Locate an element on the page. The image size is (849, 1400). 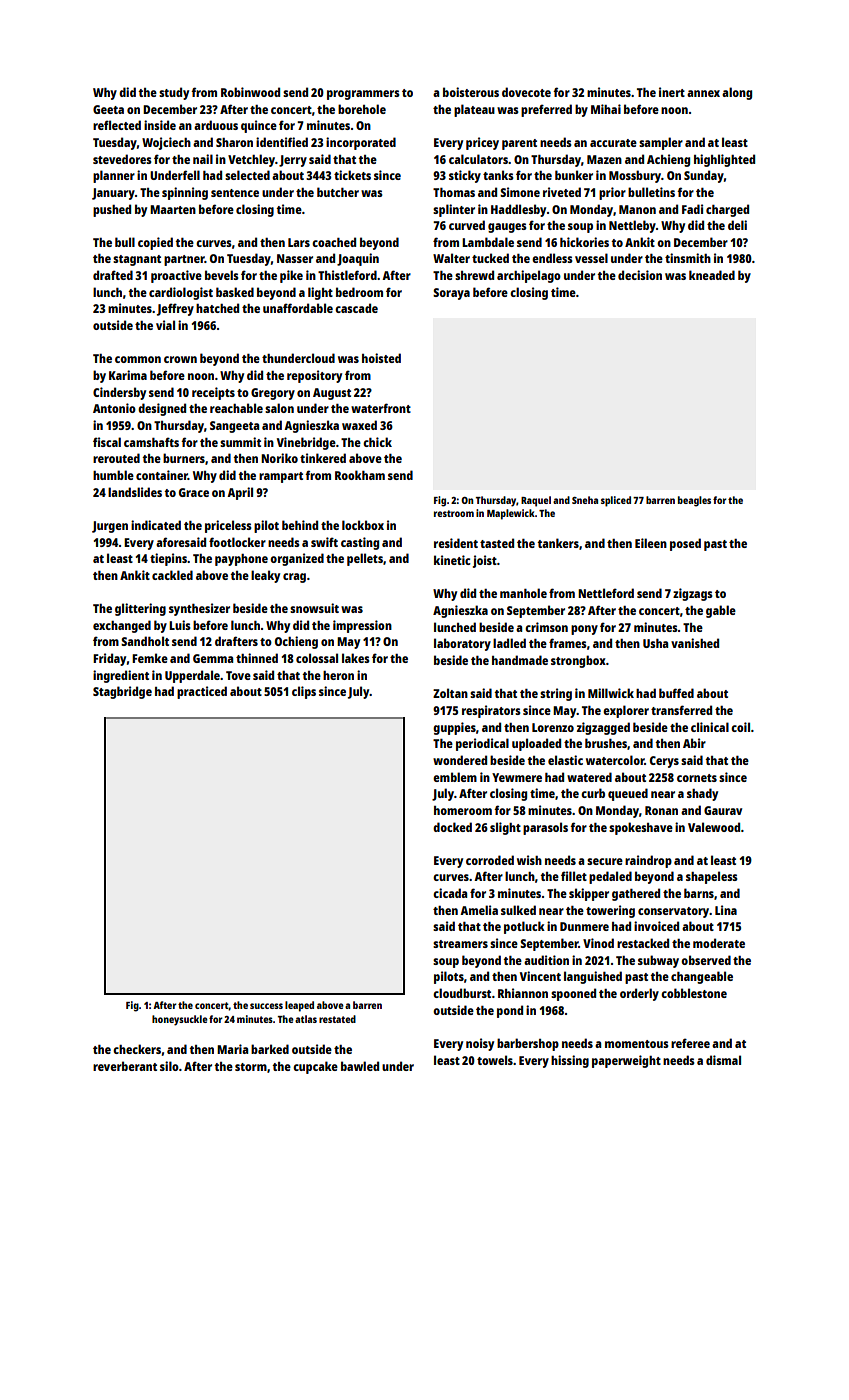
Mihai is located at coordinates (606, 109).
